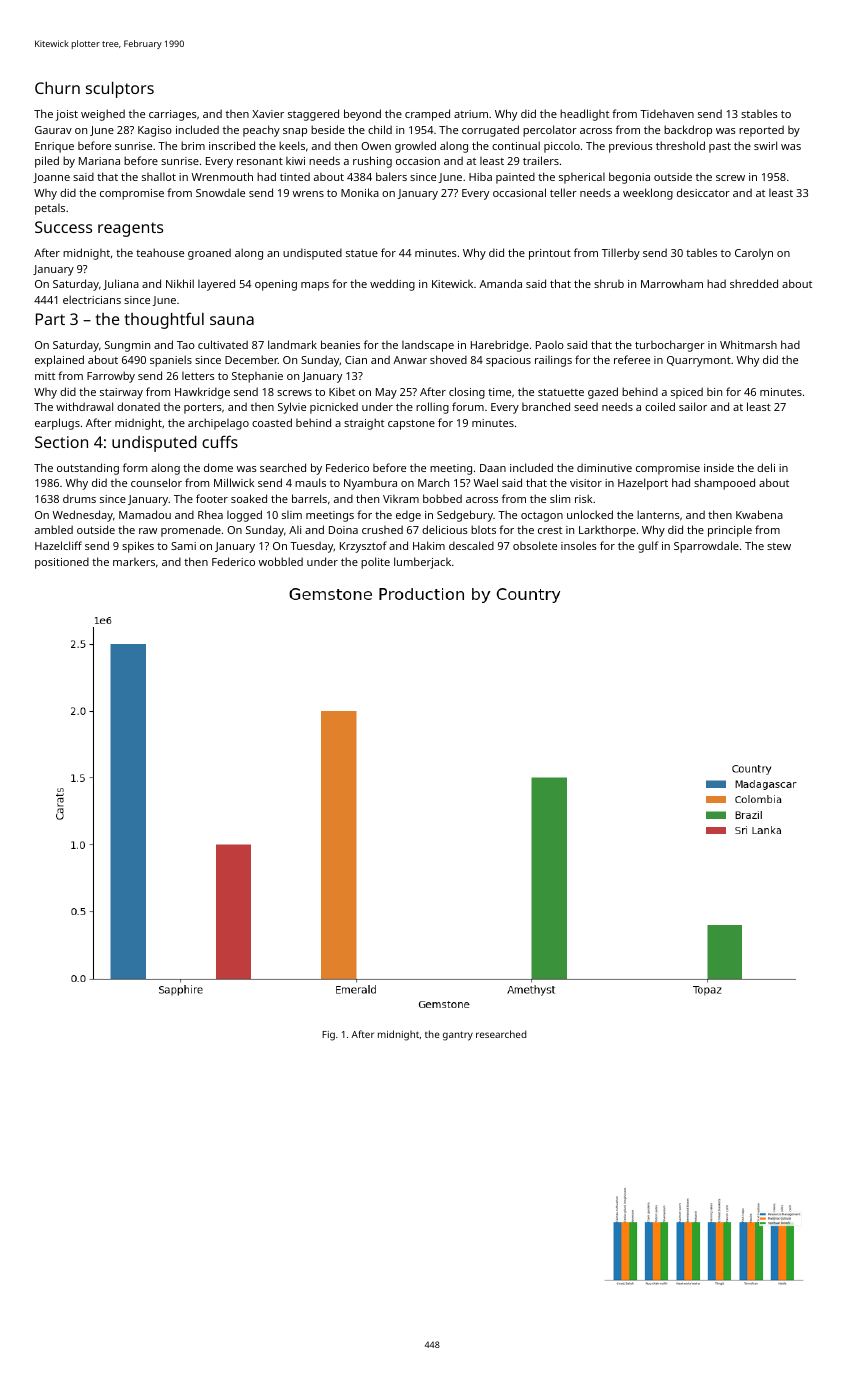  What do you see at coordinates (670, 346) in the screenshot?
I see `turbocharger` at bounding box center [670, 346].
